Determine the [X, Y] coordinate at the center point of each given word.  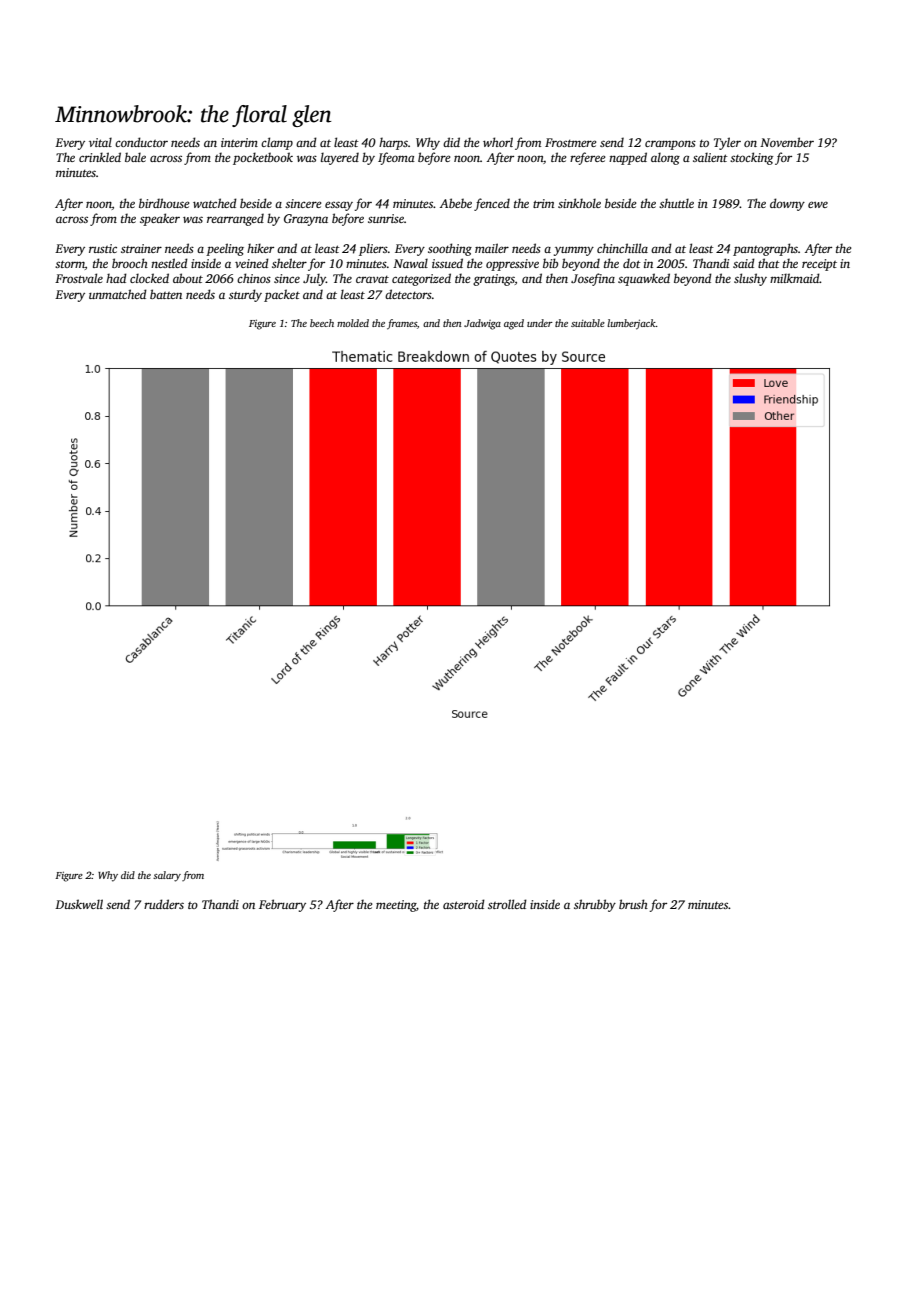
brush [633, 904]
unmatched [118, 294]
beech [322, 323]
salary [167, 876]
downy [787, 204]
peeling [225, 249]
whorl [498, 142]
